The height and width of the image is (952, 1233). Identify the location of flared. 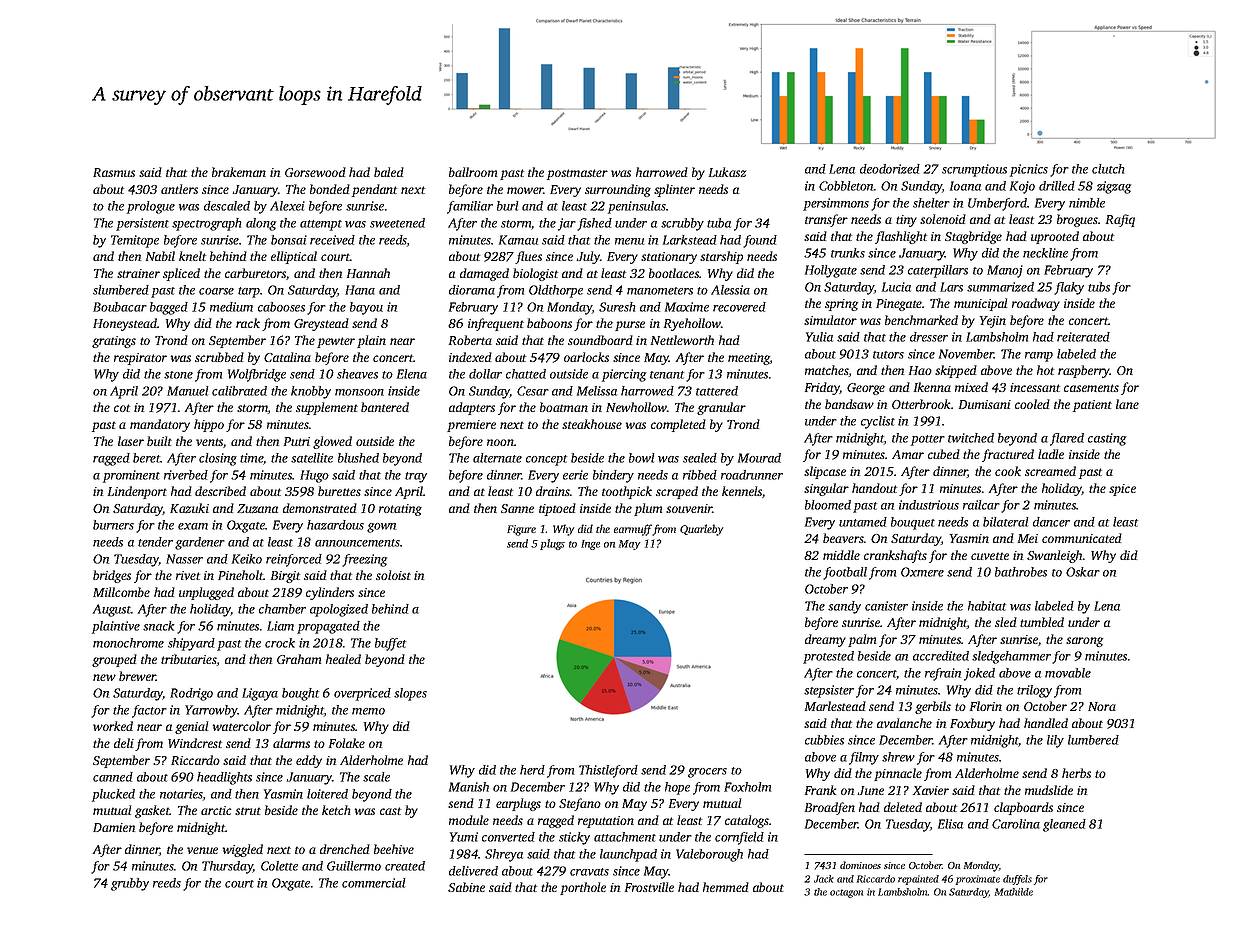
(1067, 439).
